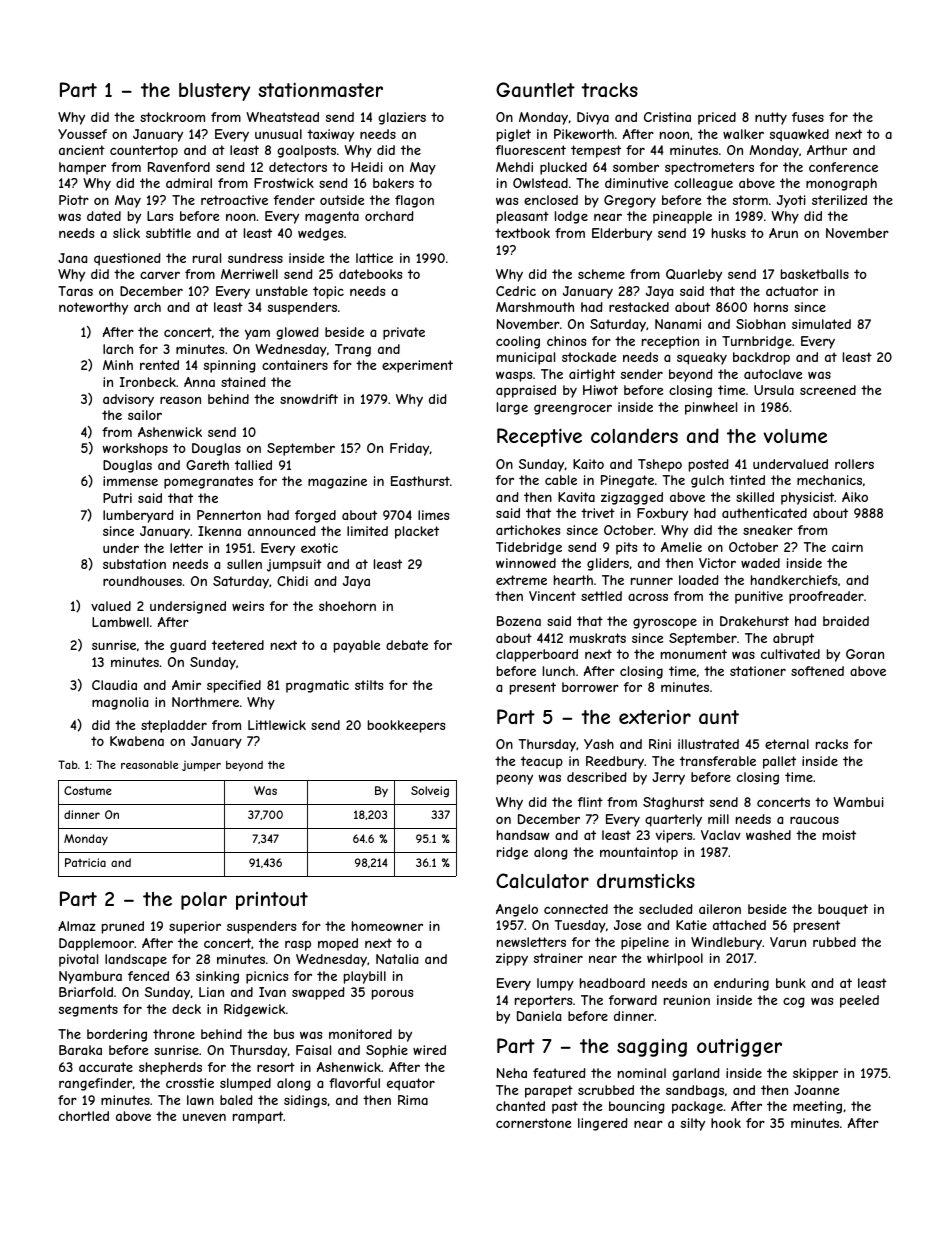 The image size is (952, 1233). I want to click on chortled, so click(84, 1116).
